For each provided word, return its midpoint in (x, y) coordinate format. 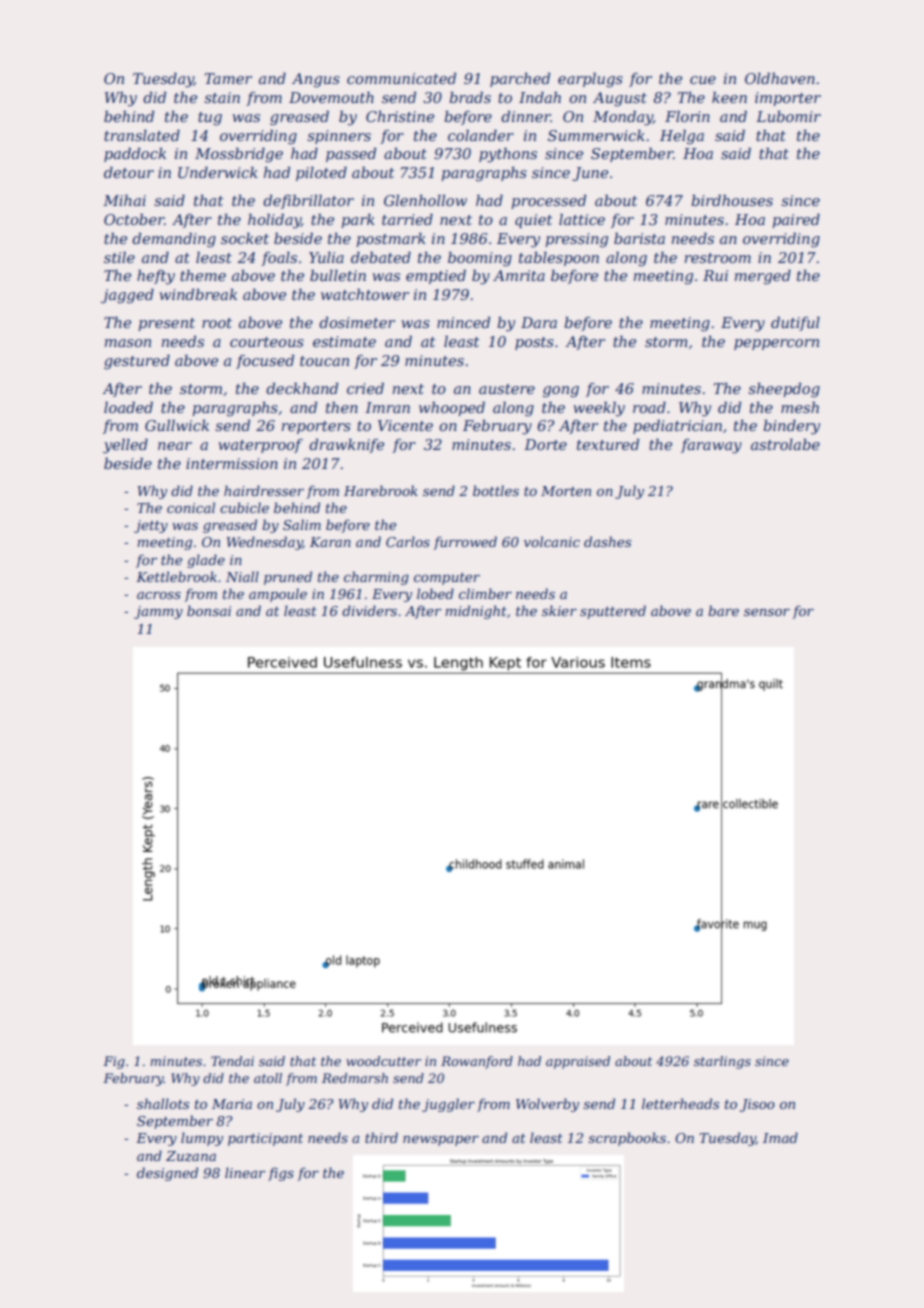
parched (520, 79)
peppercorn (776, 344)
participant (265, 1139)
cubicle (244, 507)
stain (222, 97)
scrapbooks (627, 1139)
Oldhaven (780, 78)
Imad (780, 1137)
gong (561, 392)
